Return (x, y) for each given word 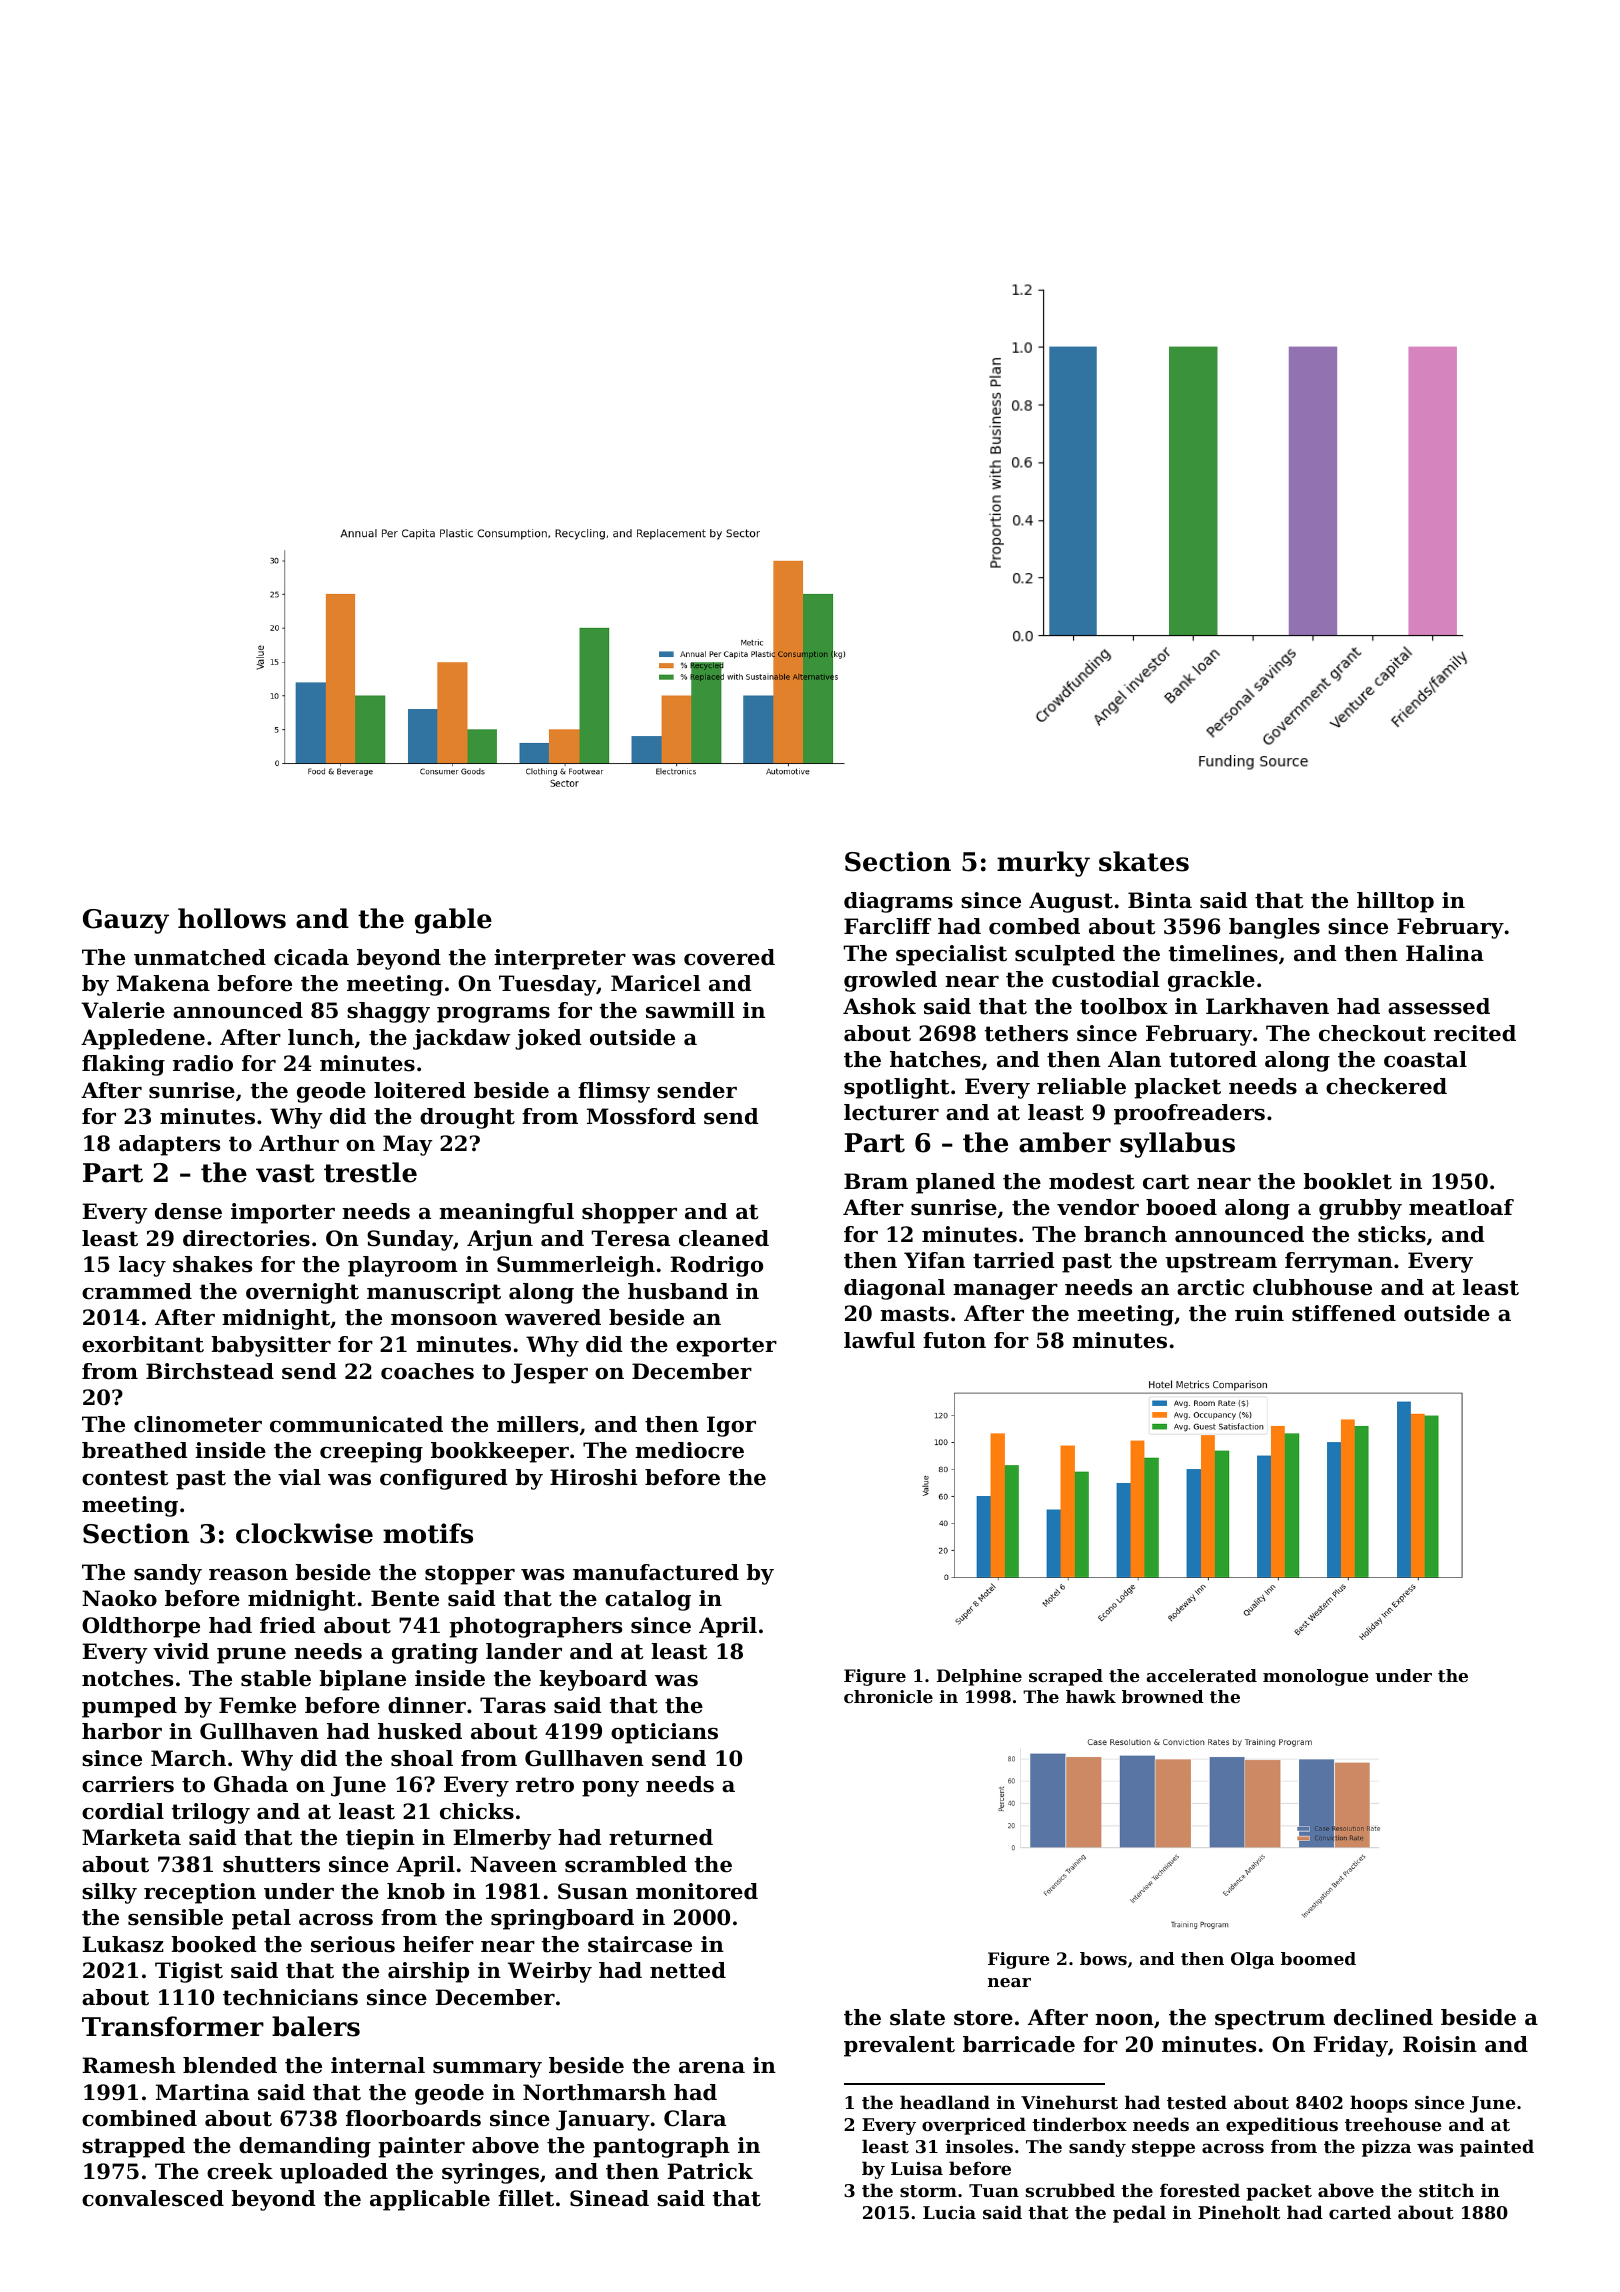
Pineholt (1239, 2212)
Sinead (609, 2198)
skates (1144, 861)
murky (1043, 864)
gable (453, 921)
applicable (430, 2200)
